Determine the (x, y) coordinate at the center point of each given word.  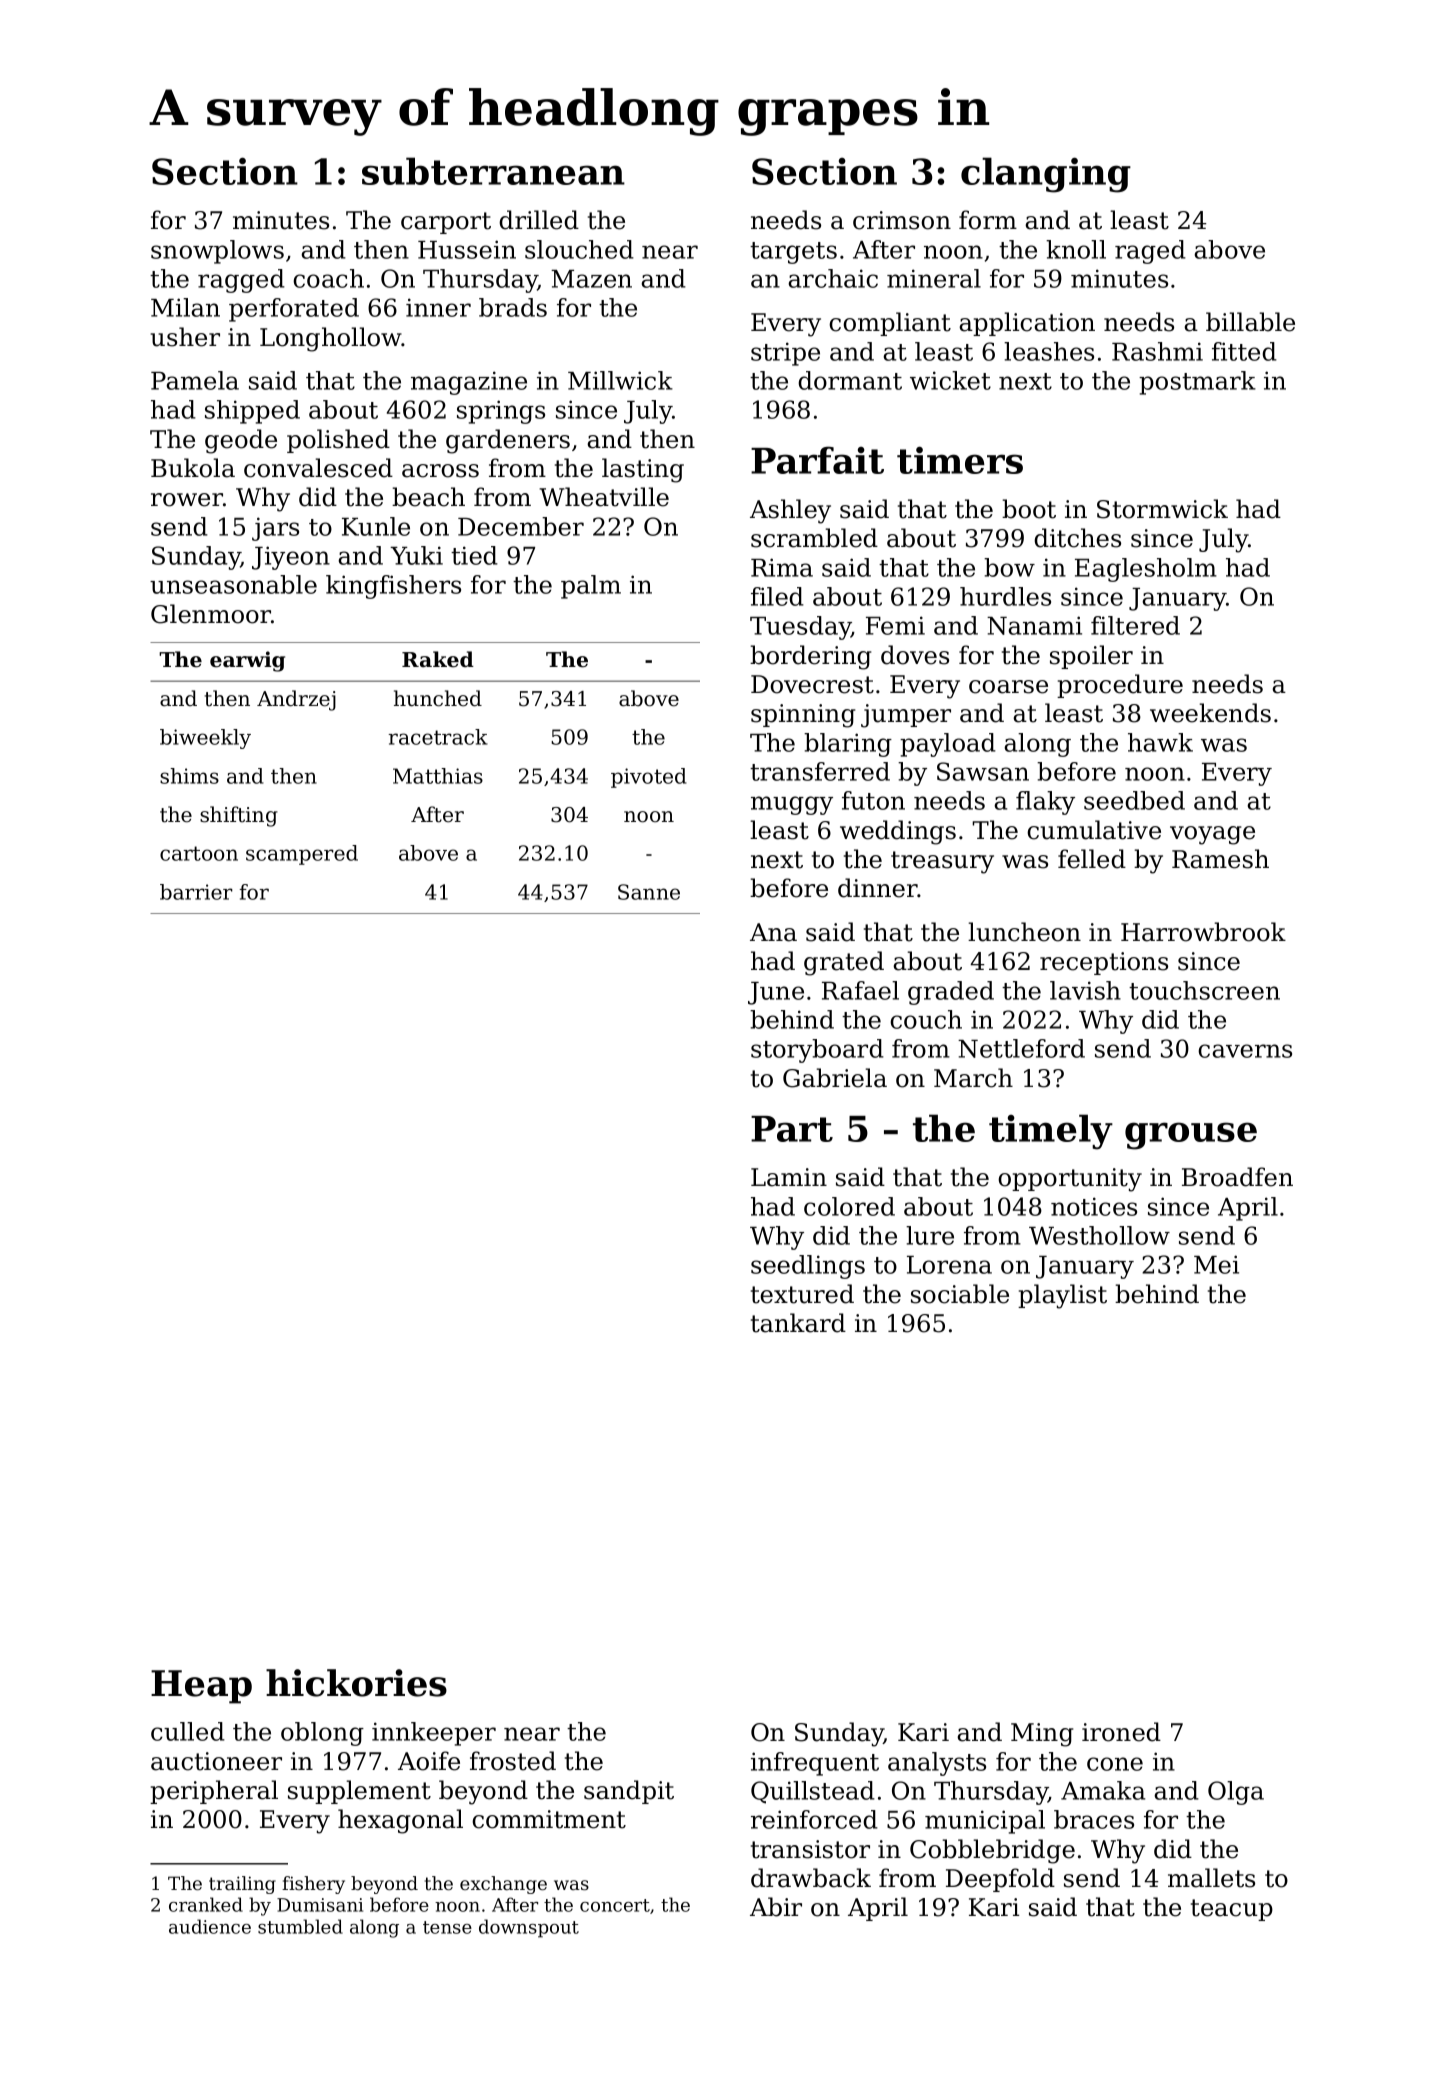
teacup (1232, 1910)
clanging (1046, 175)
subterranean (493, 171)
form (988, 220)
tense (447, 1927)
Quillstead (813, 1792)
